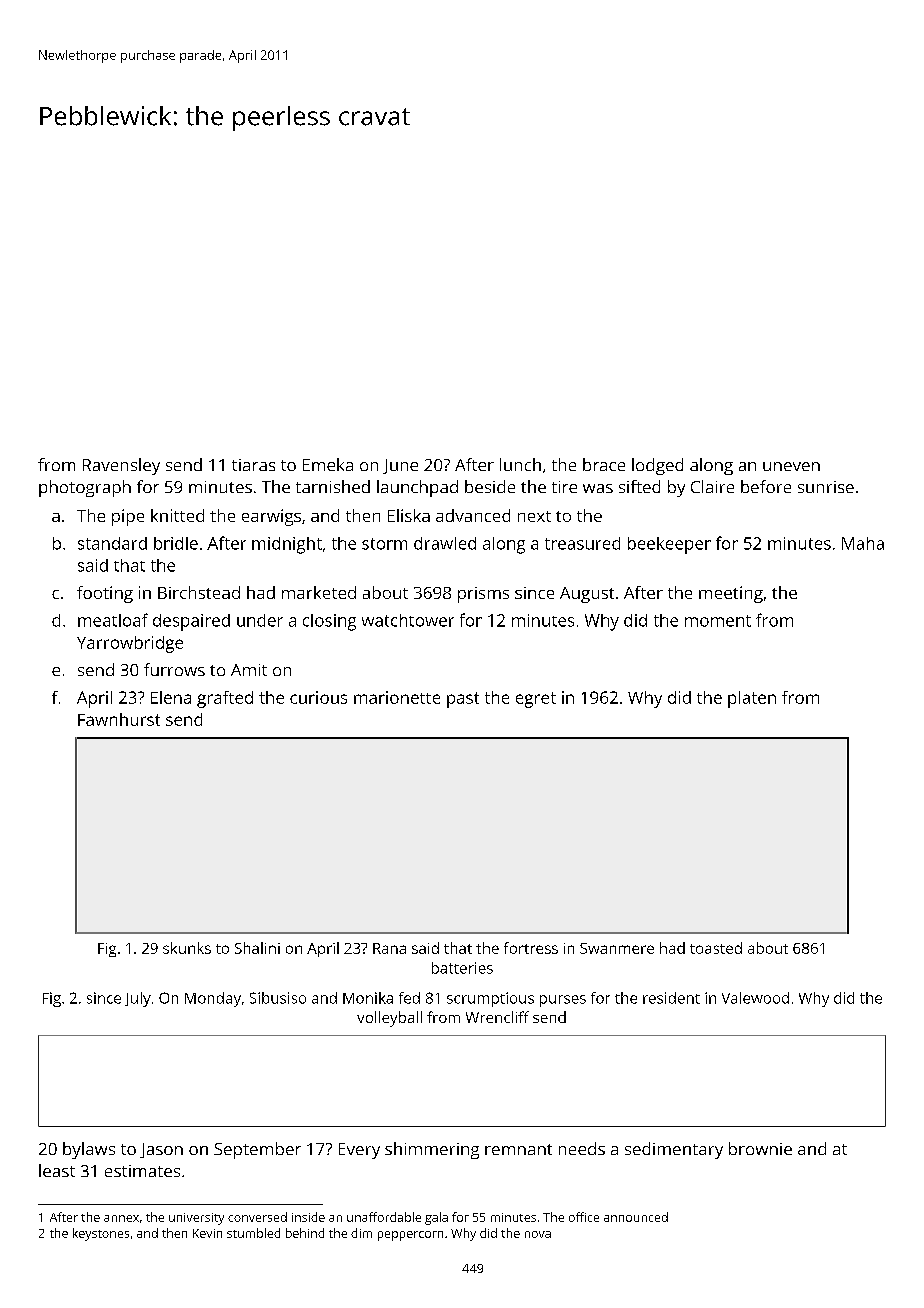  Describe the element at coordinates (142, 1171) in the image. I see `estimates` at that location.
